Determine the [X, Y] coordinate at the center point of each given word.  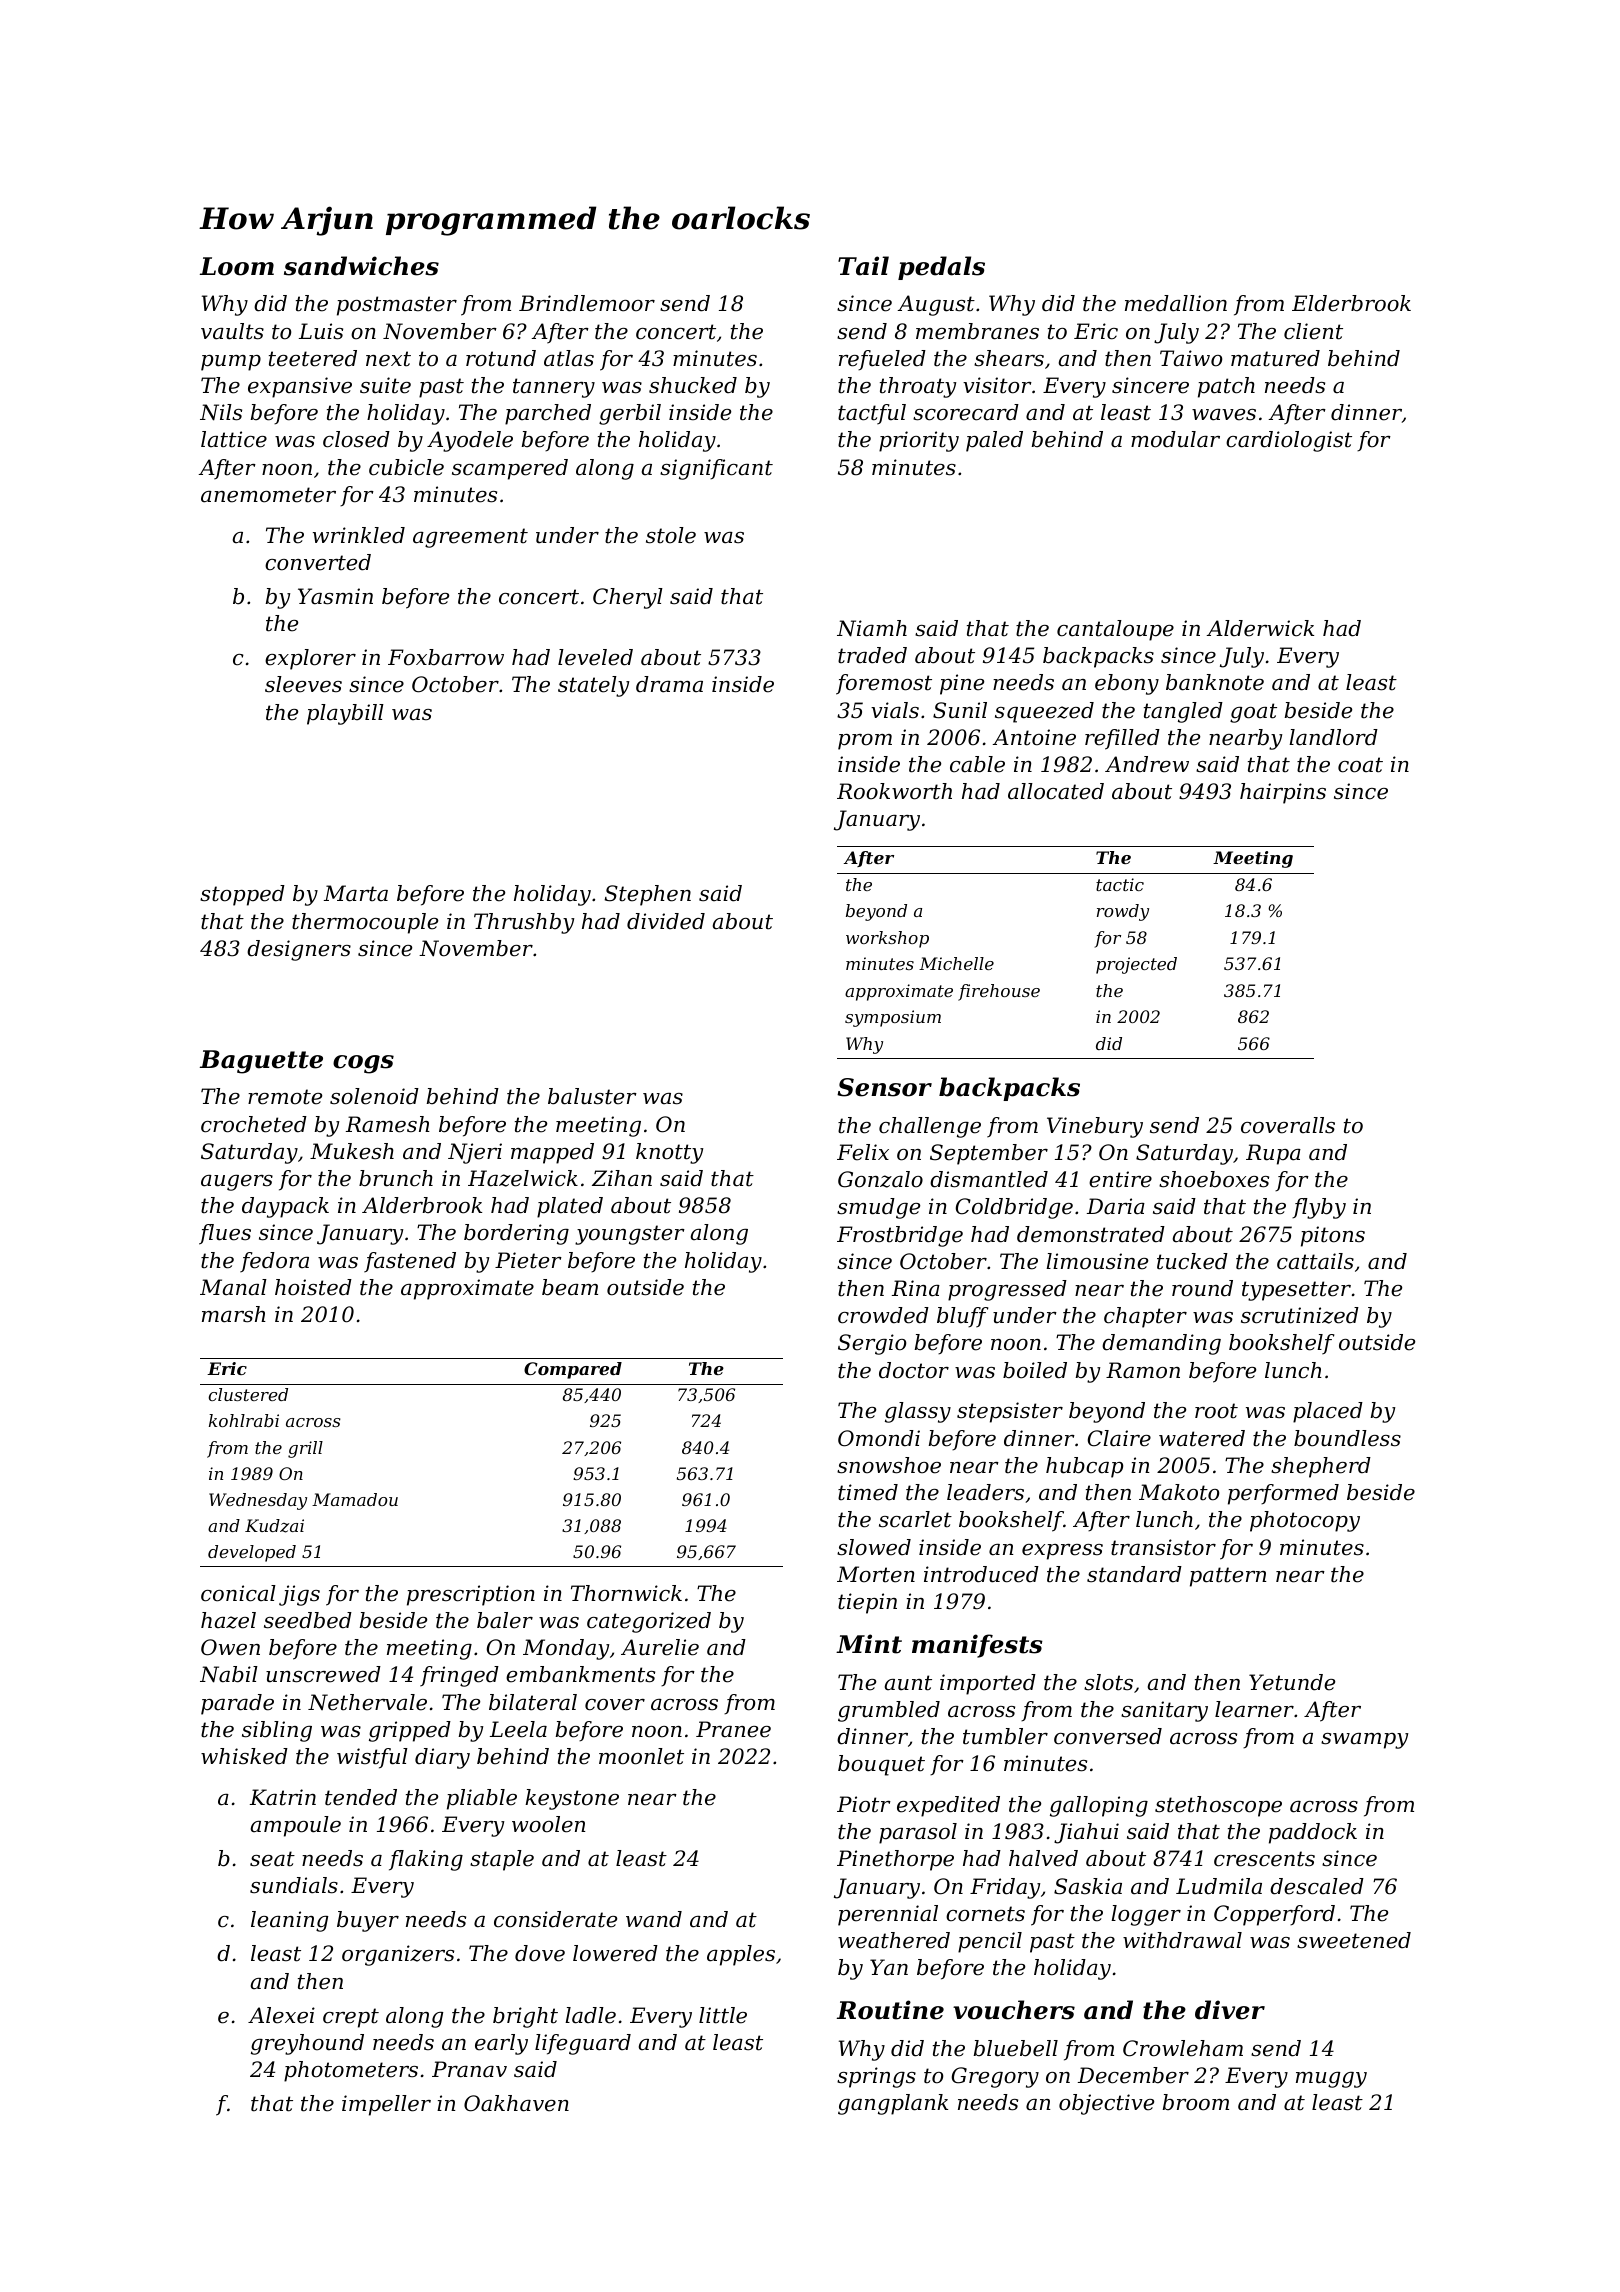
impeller [386, 2105]
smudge [878, 1208]
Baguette [261, 1062]
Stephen [648, 895]
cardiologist [1289, 441]
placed [1328, 1412]
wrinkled [359, 535]
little [723, 2015]
